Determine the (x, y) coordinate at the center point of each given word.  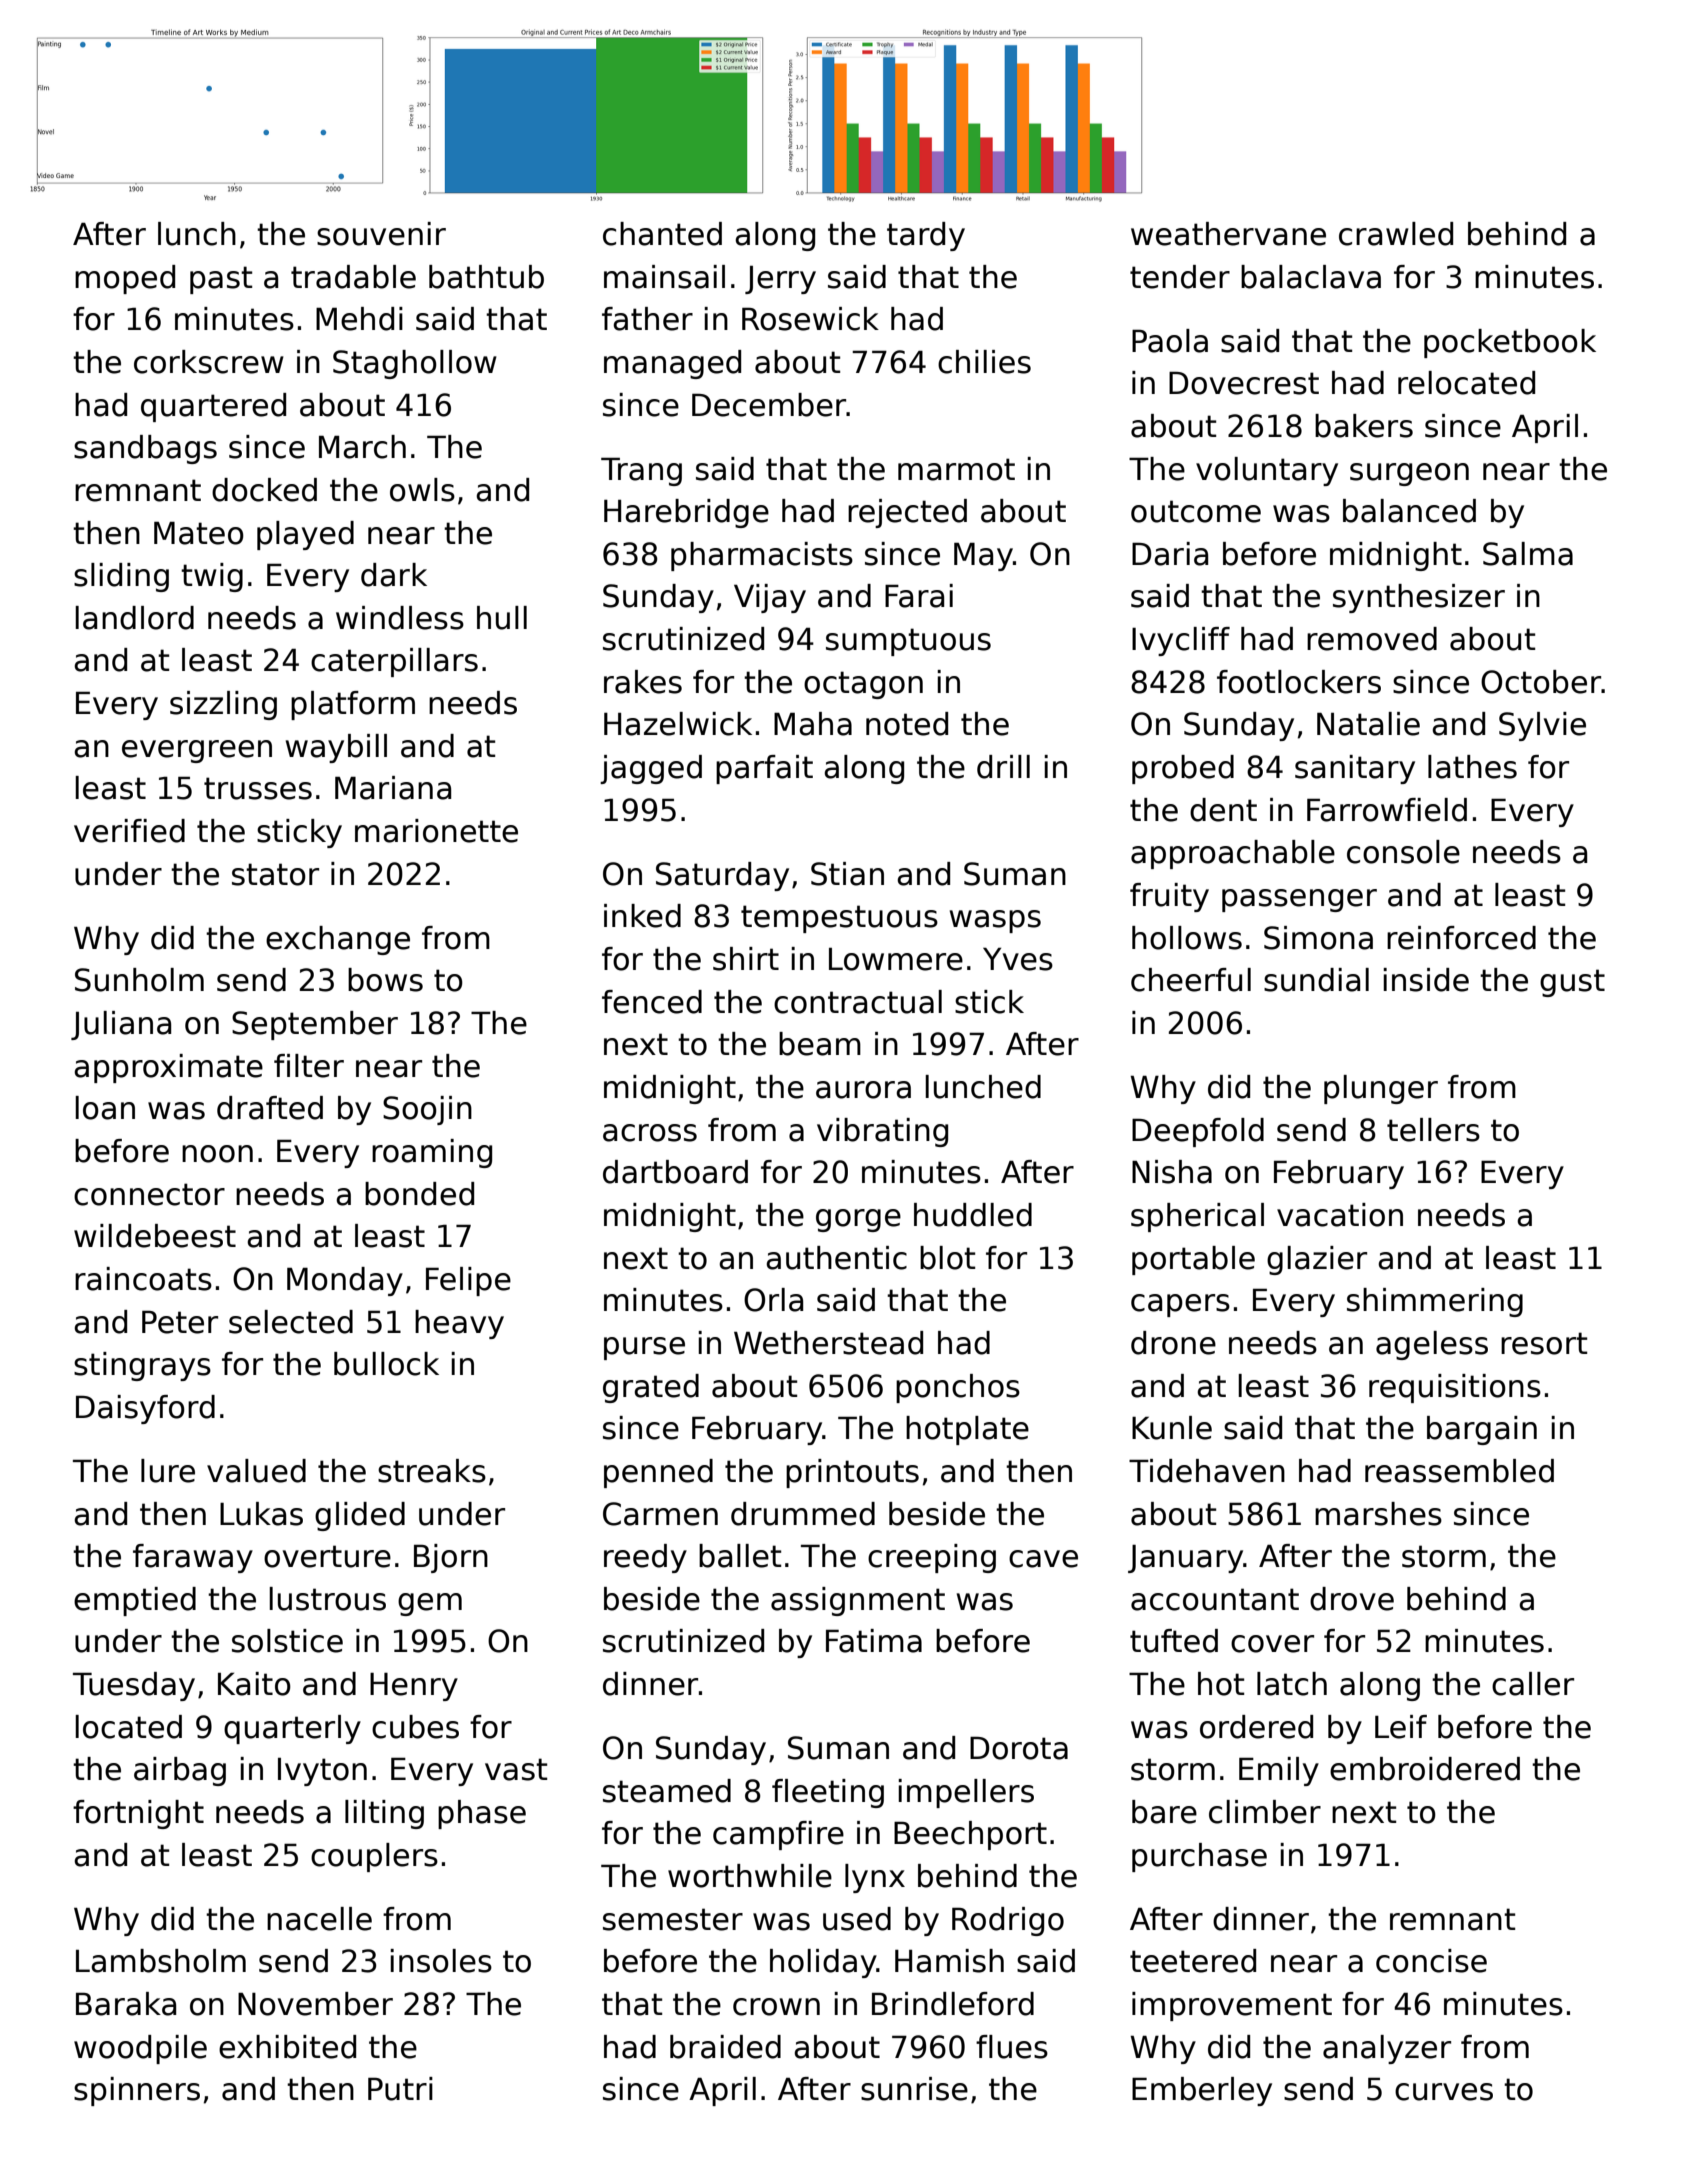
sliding (121, 577)
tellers (1433, 1130)
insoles (441, 1961)
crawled (1396, 234)
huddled (973, 1215)
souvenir (381, 234)
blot (947, 1258)
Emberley (1202, 2091)
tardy (926, 236)
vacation (1340, 1215)
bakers (1364, 426)
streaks (432, 1471)
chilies (984, 362)
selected (291, 1322)
